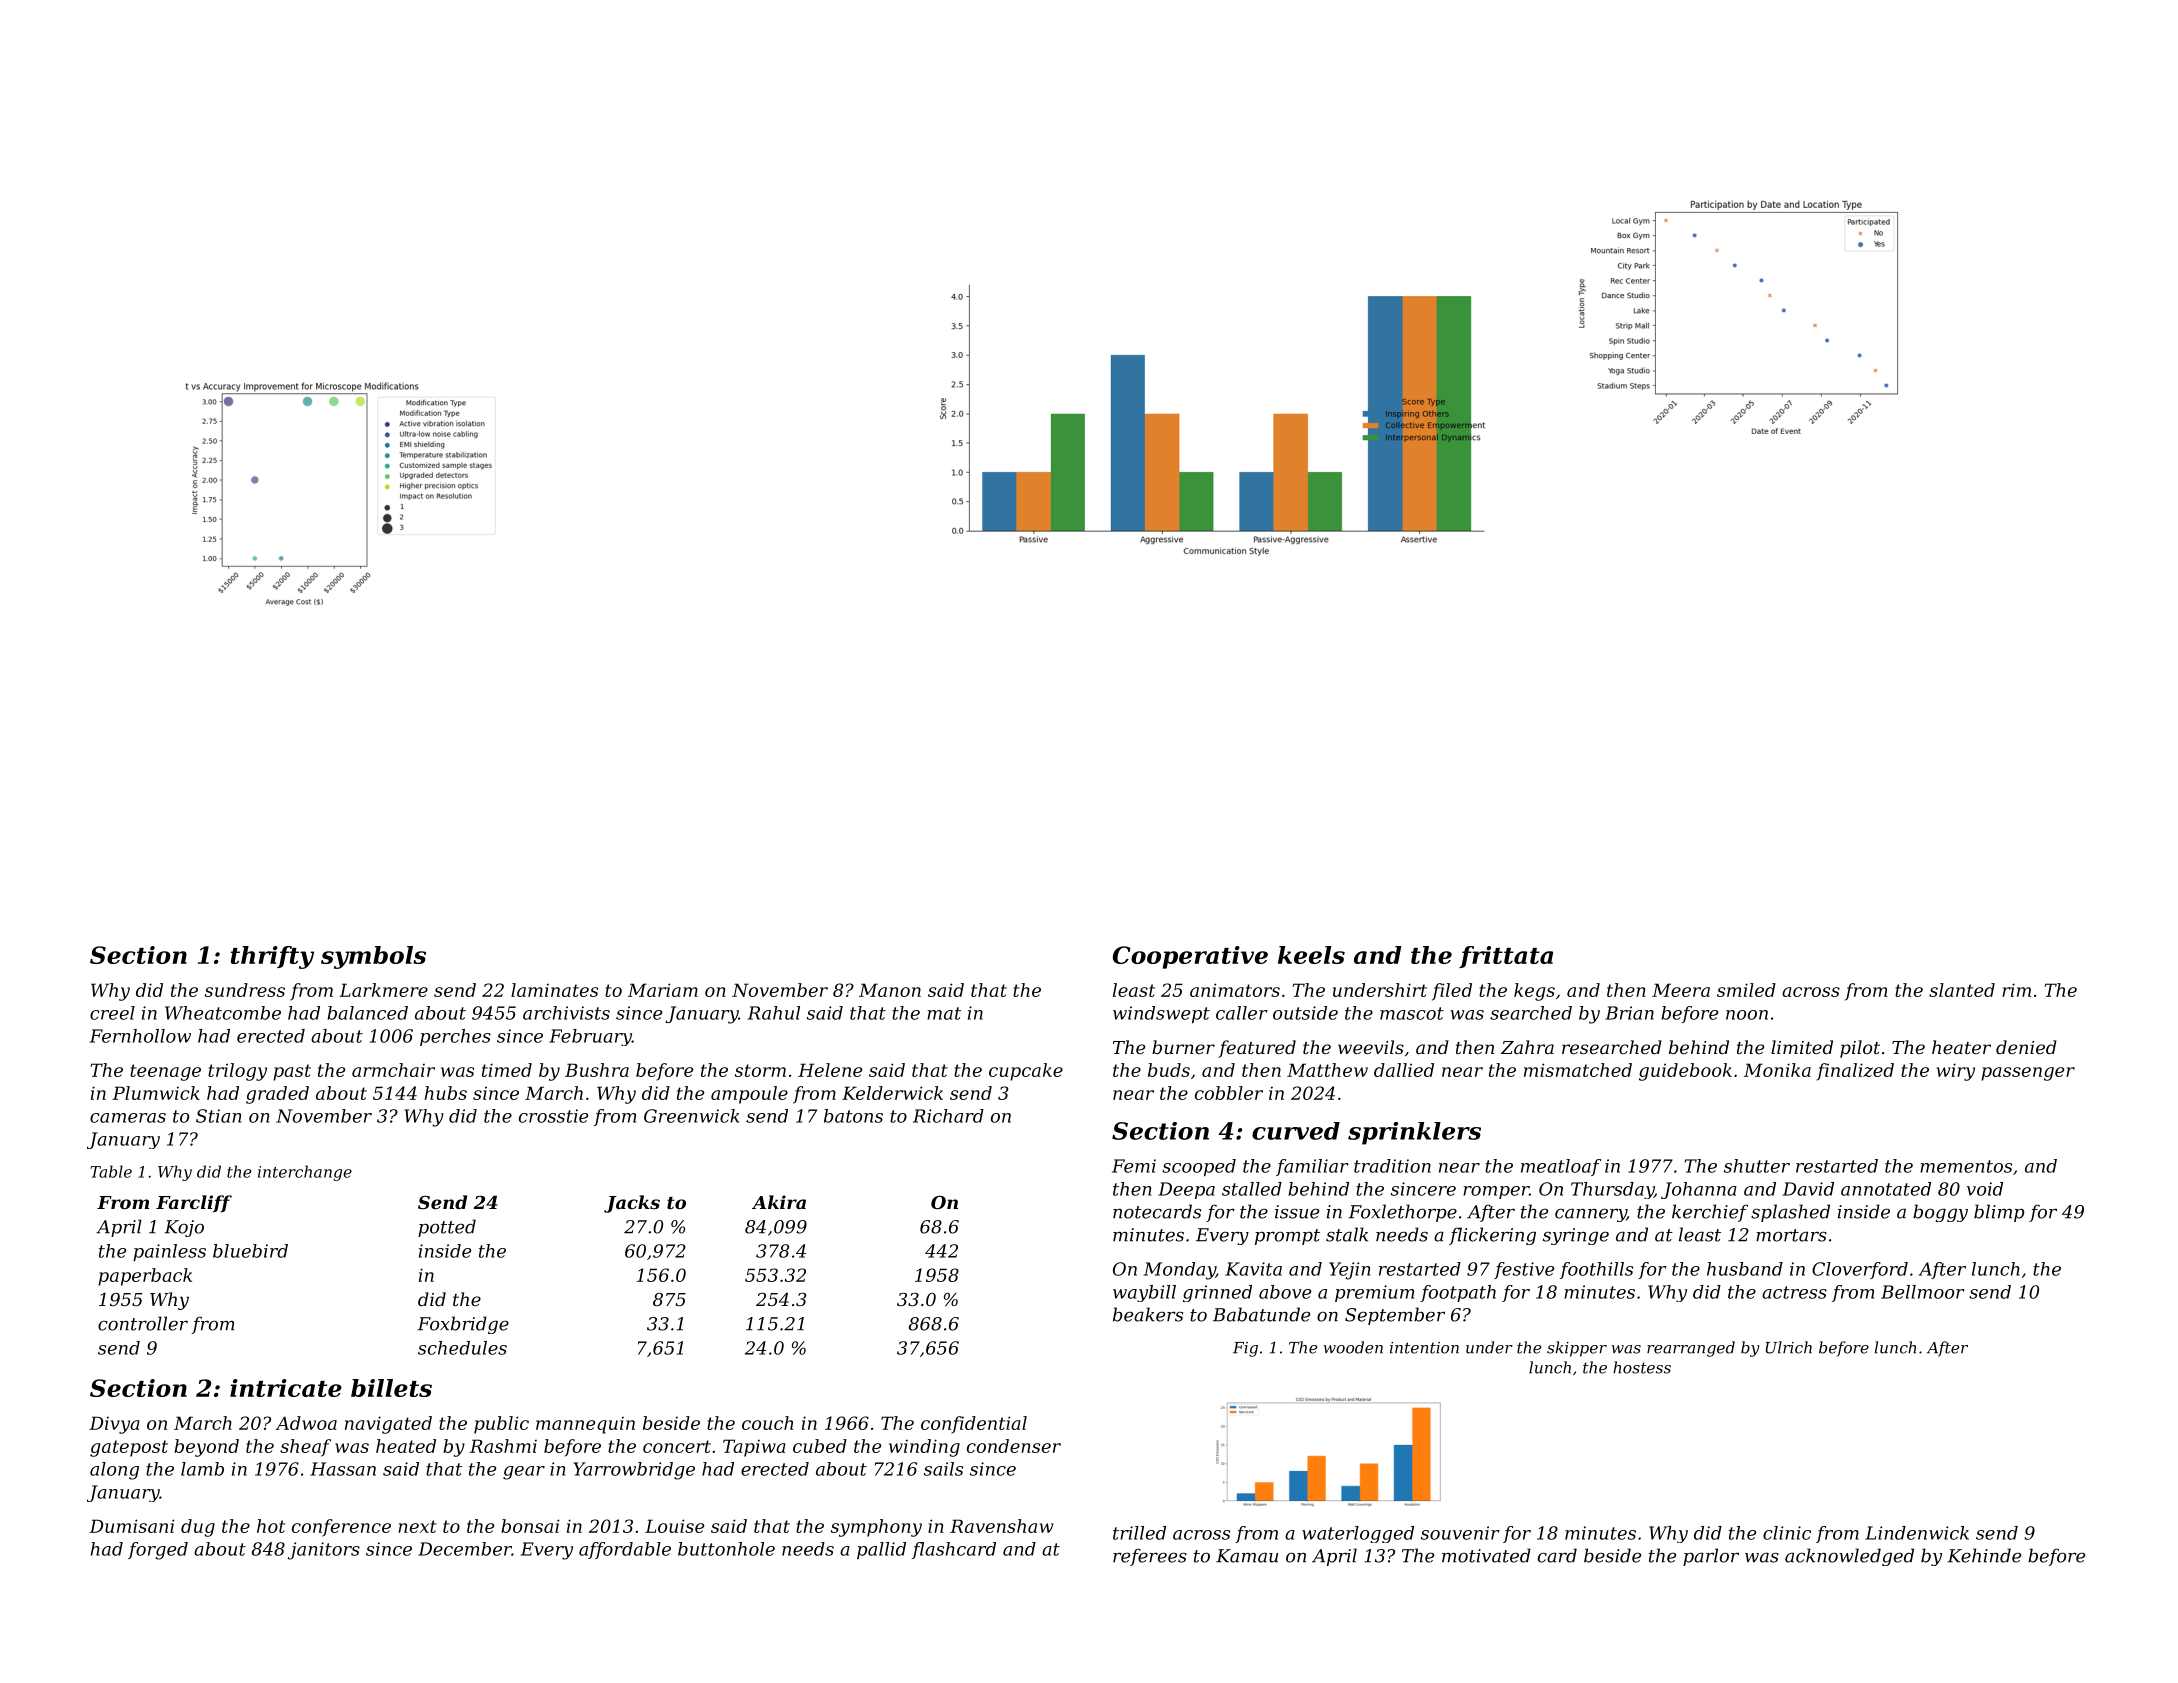  I want to click on laminates, so click(554, 990).
